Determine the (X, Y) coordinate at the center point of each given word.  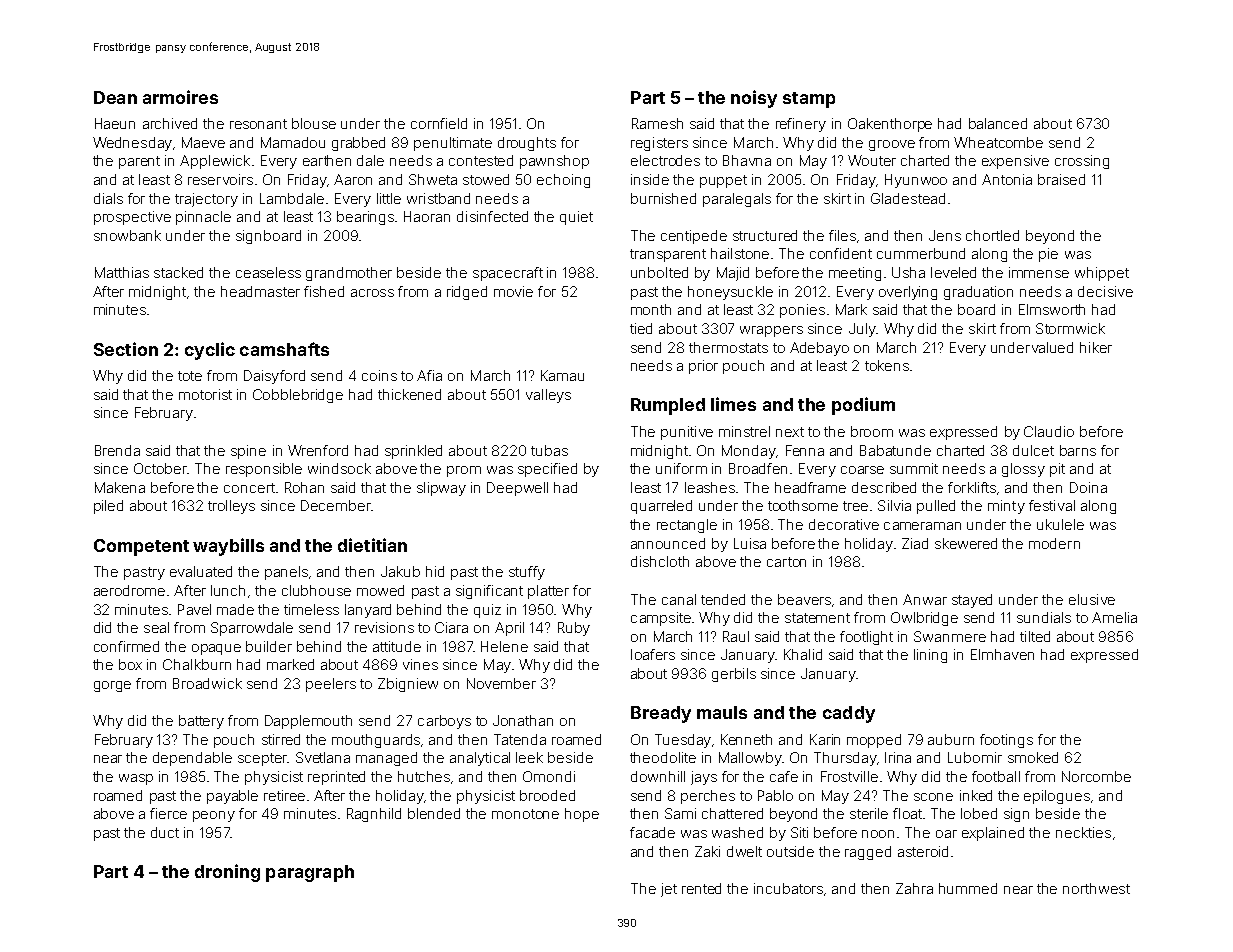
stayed (972, 601)
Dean (115, 97)
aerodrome (129, 590)
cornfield (439, 123)
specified (547, 470)
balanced (998, 123)
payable (232, 797)
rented (701, 888)
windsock (339, 468)
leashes (710, 487)
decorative (844, 524)
